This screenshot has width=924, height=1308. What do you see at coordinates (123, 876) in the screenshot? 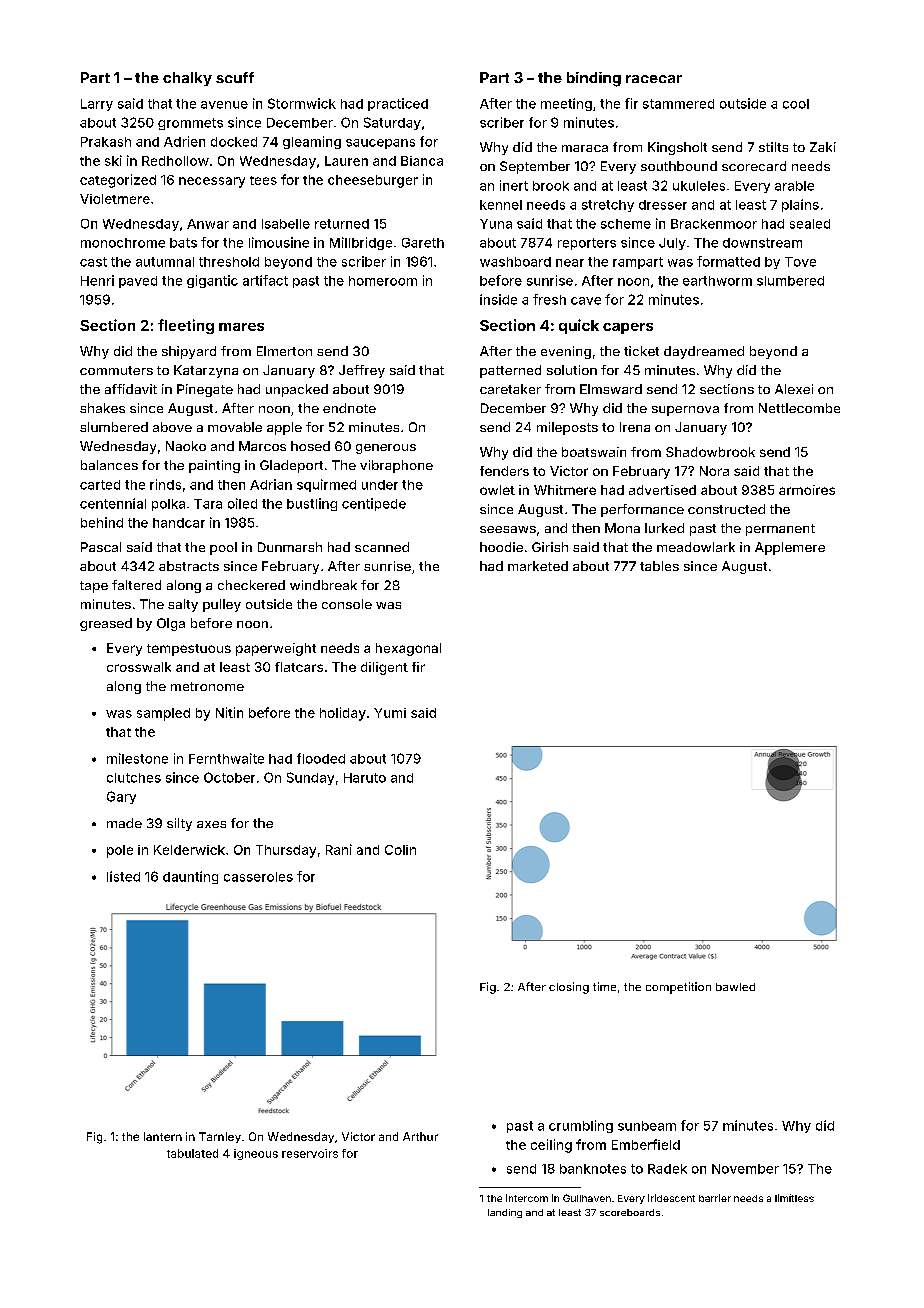
I see `listed` at bounding box center [123, 876].
